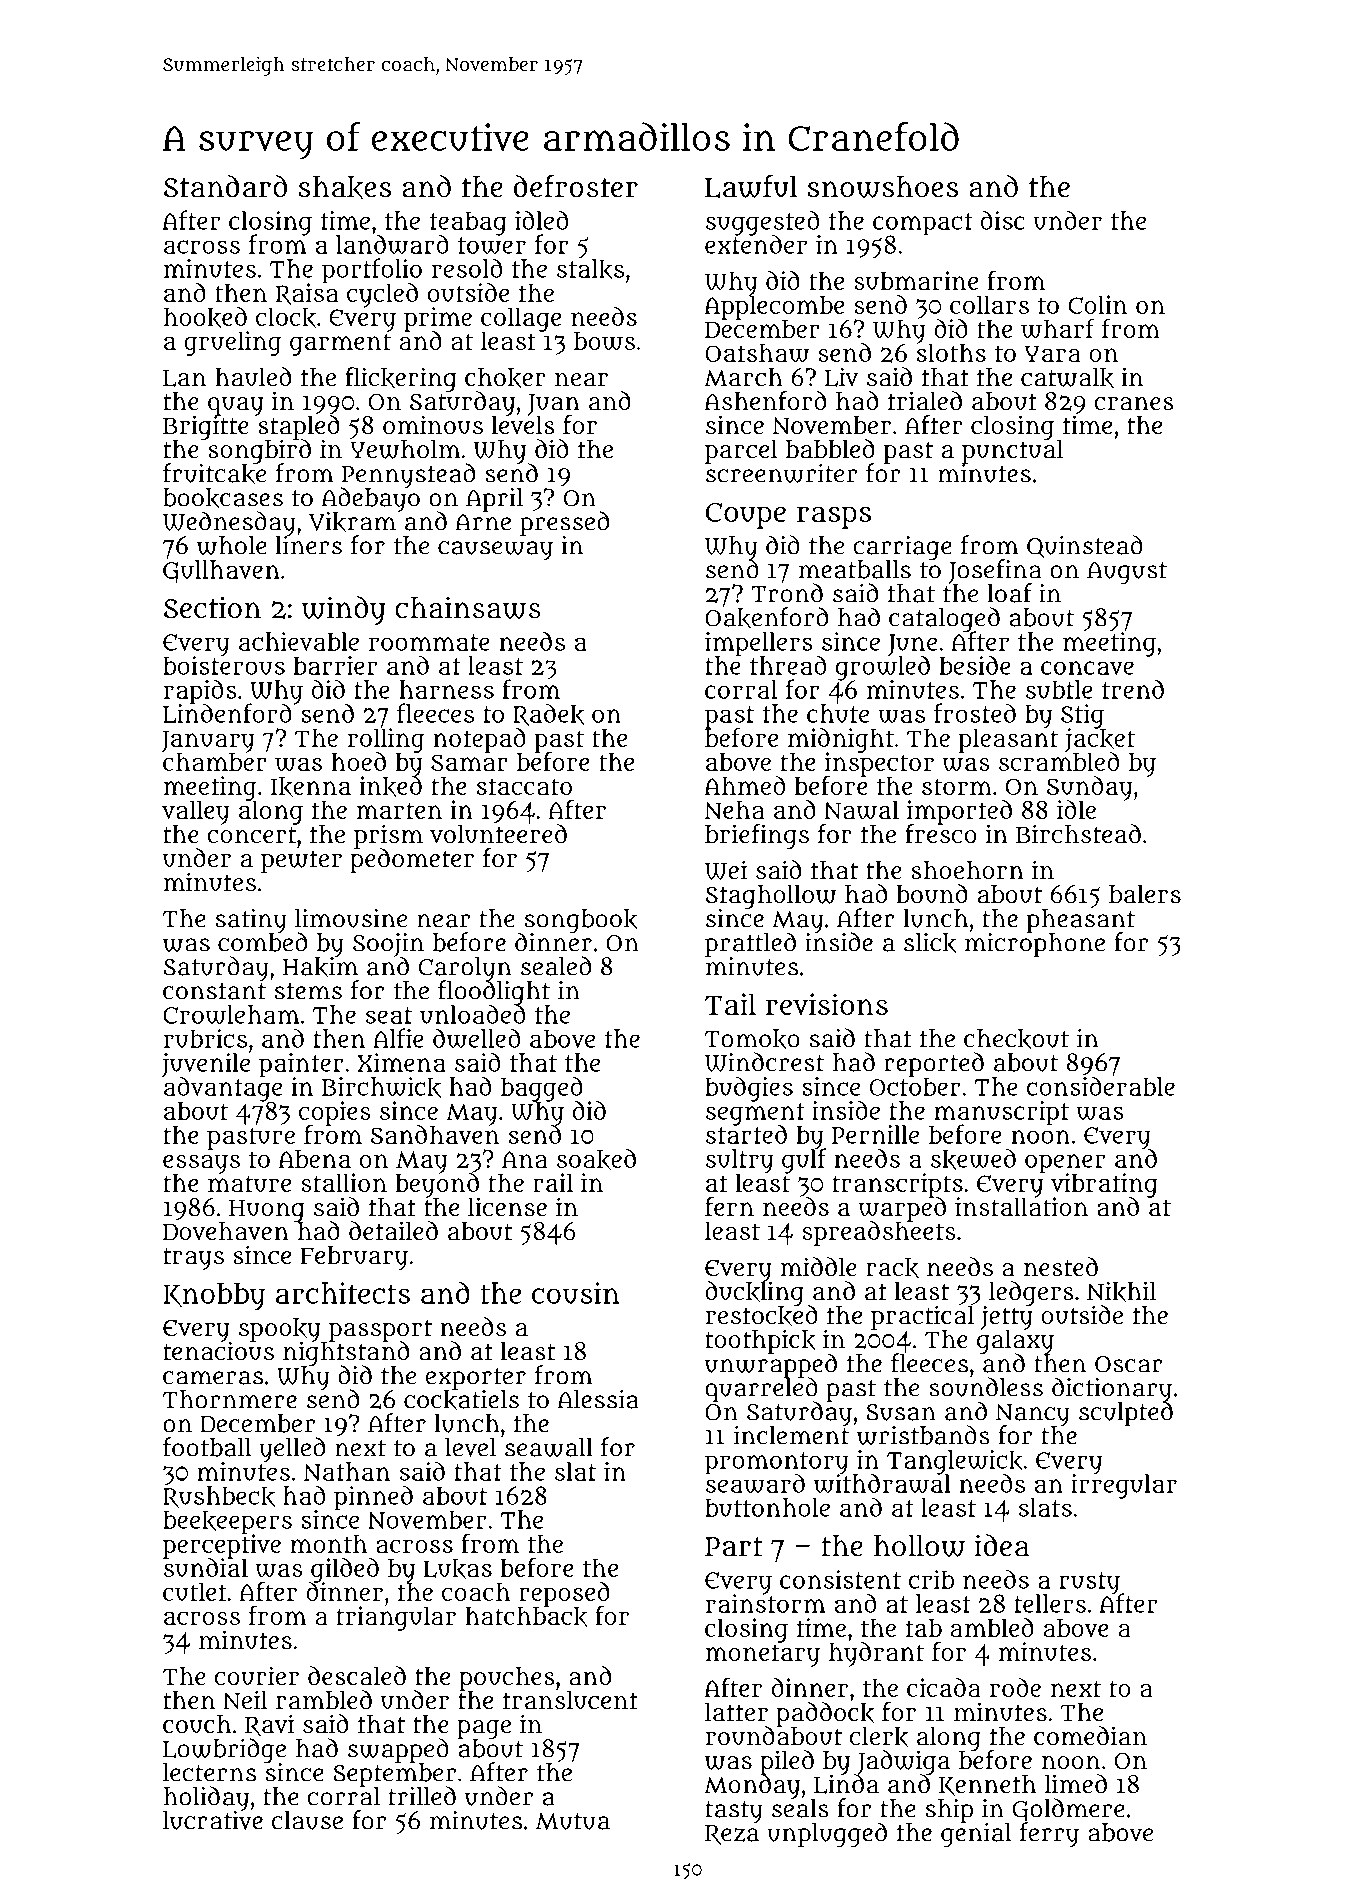 Image resolution: width=1346 pixels, height=1904 pixels. I want to click on bound, so click(932, 894).
